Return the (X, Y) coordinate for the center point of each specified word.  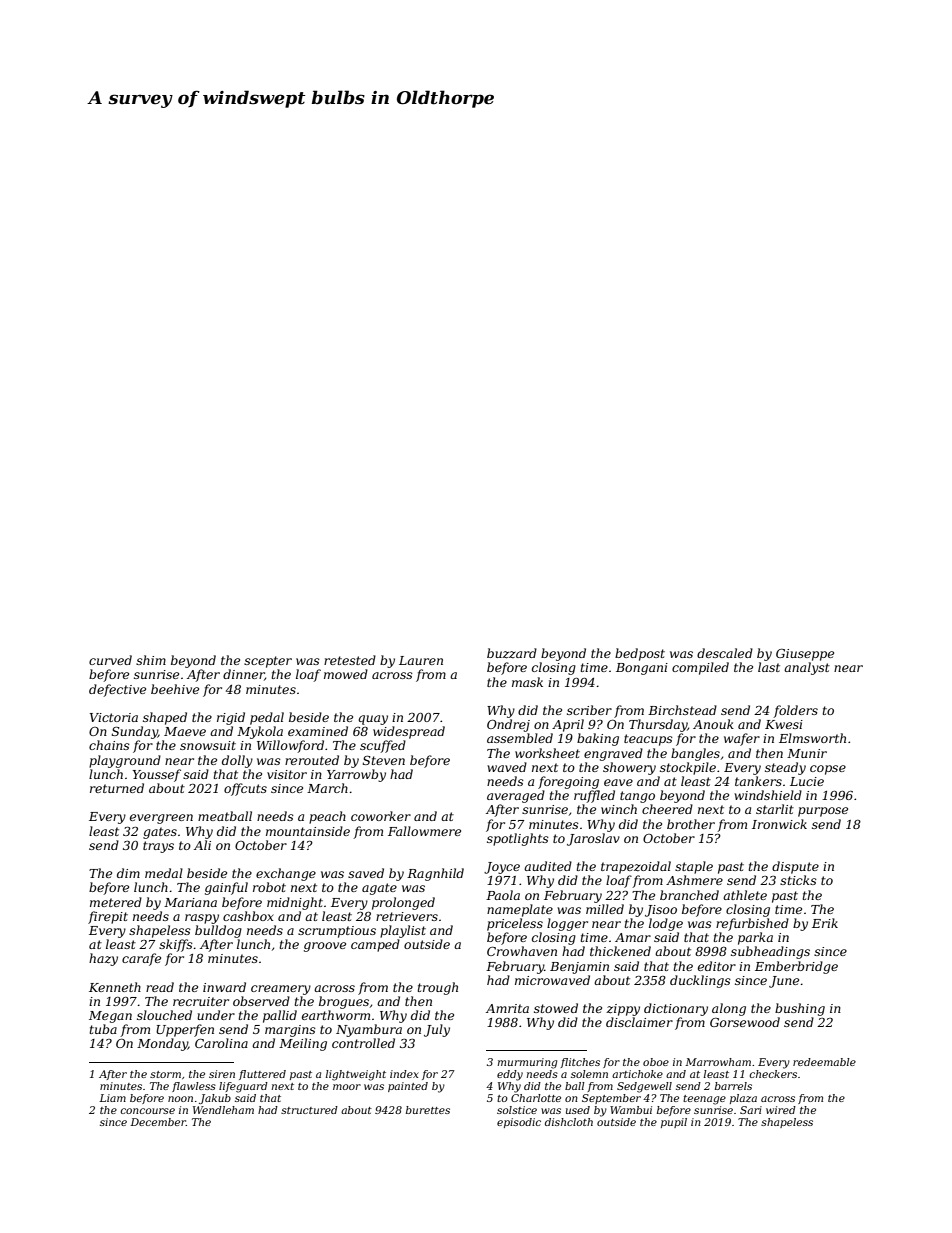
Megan (110, 1017)
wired (781, 1110)
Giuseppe (805, 655)
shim (151, 660)
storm (165, 1074)
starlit (775, 809)
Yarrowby (356, 775)
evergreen (161, 819)
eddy (510, 1075)
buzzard (512, 653)
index (404, 1074)
